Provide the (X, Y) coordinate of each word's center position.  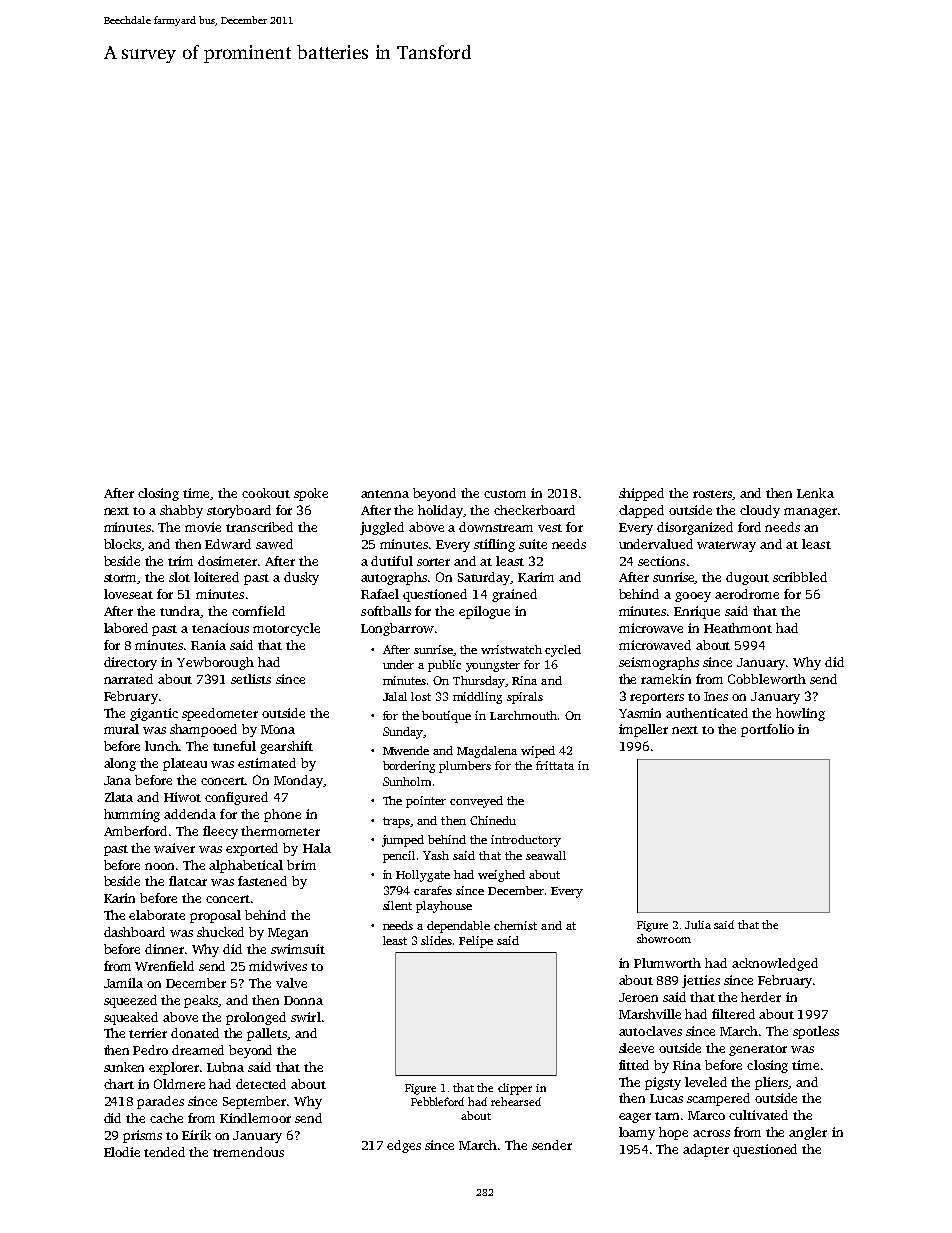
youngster (493, 666)
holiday (441, 511)
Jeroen (638, 997)
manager (810, 513)
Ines (716, 696)
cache (166, 1118)
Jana (117, 780)
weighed (501, 876)
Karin (119, 898)
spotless (816, 1032)
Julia (698, 924)
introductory (526, 841)
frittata (555, 765)
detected (261, 1084)
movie (203, 527)
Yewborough (215, 663)
